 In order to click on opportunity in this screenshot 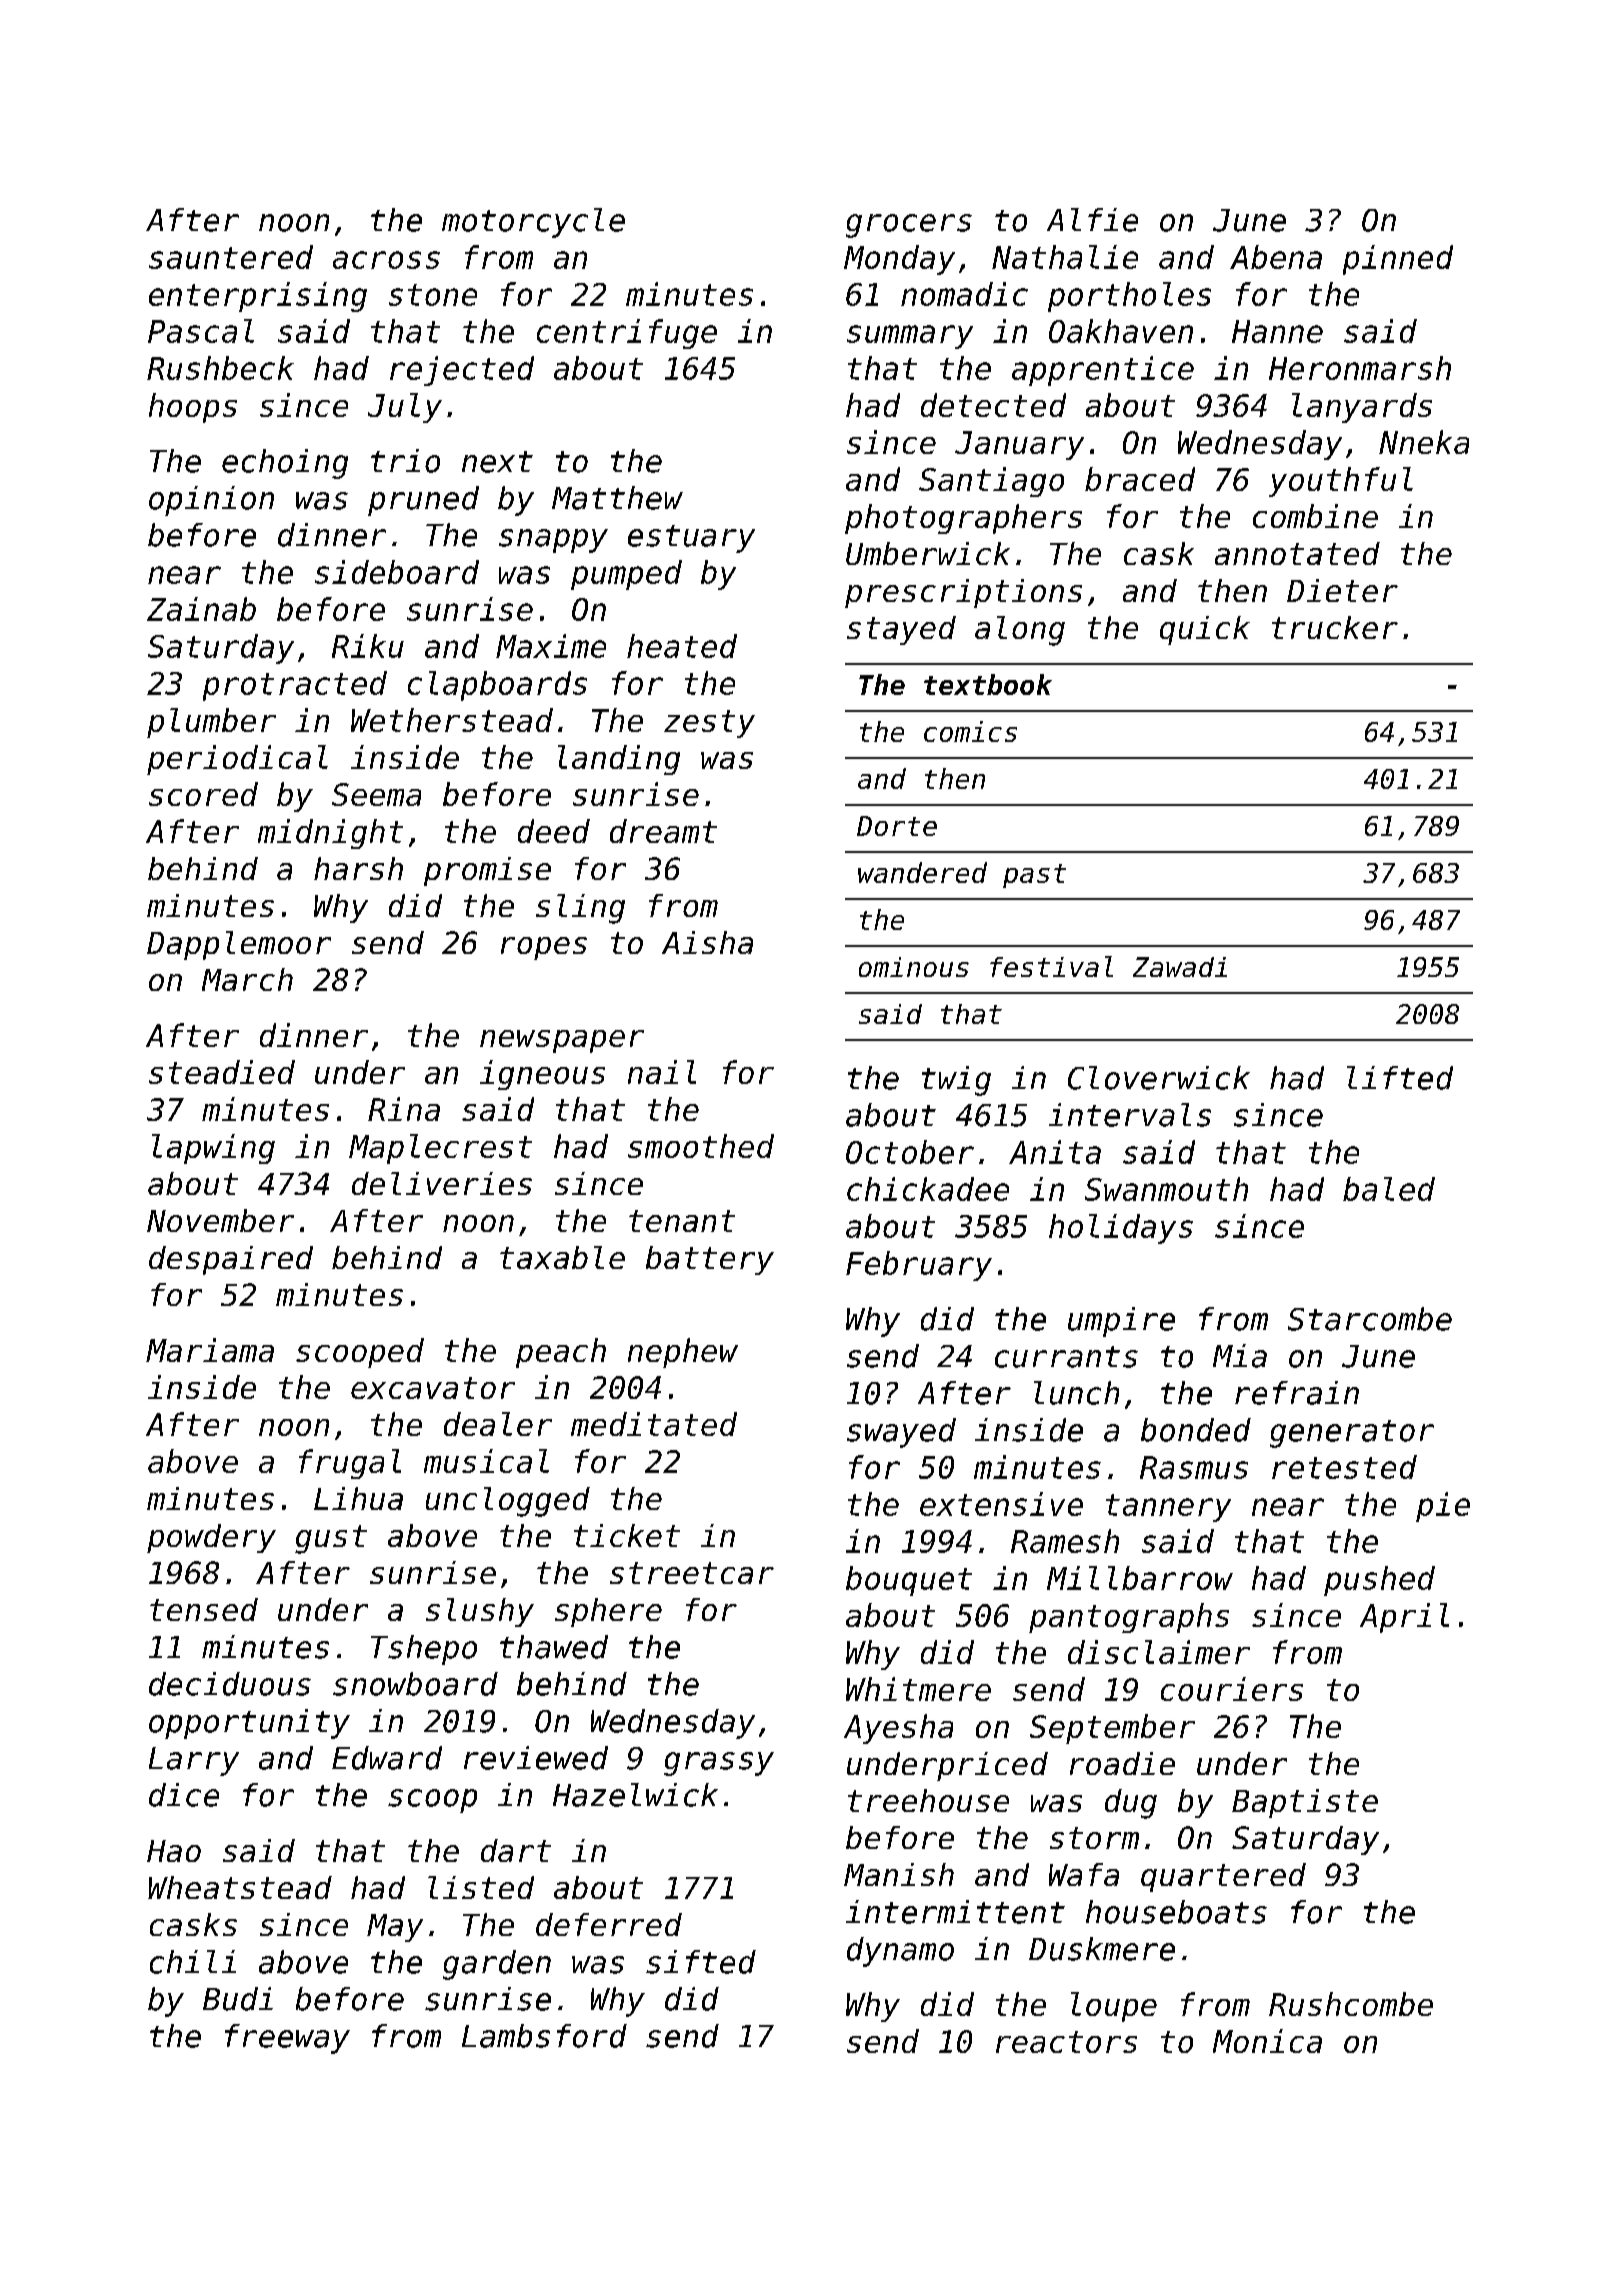, I will do `click(249, 1724)`.
